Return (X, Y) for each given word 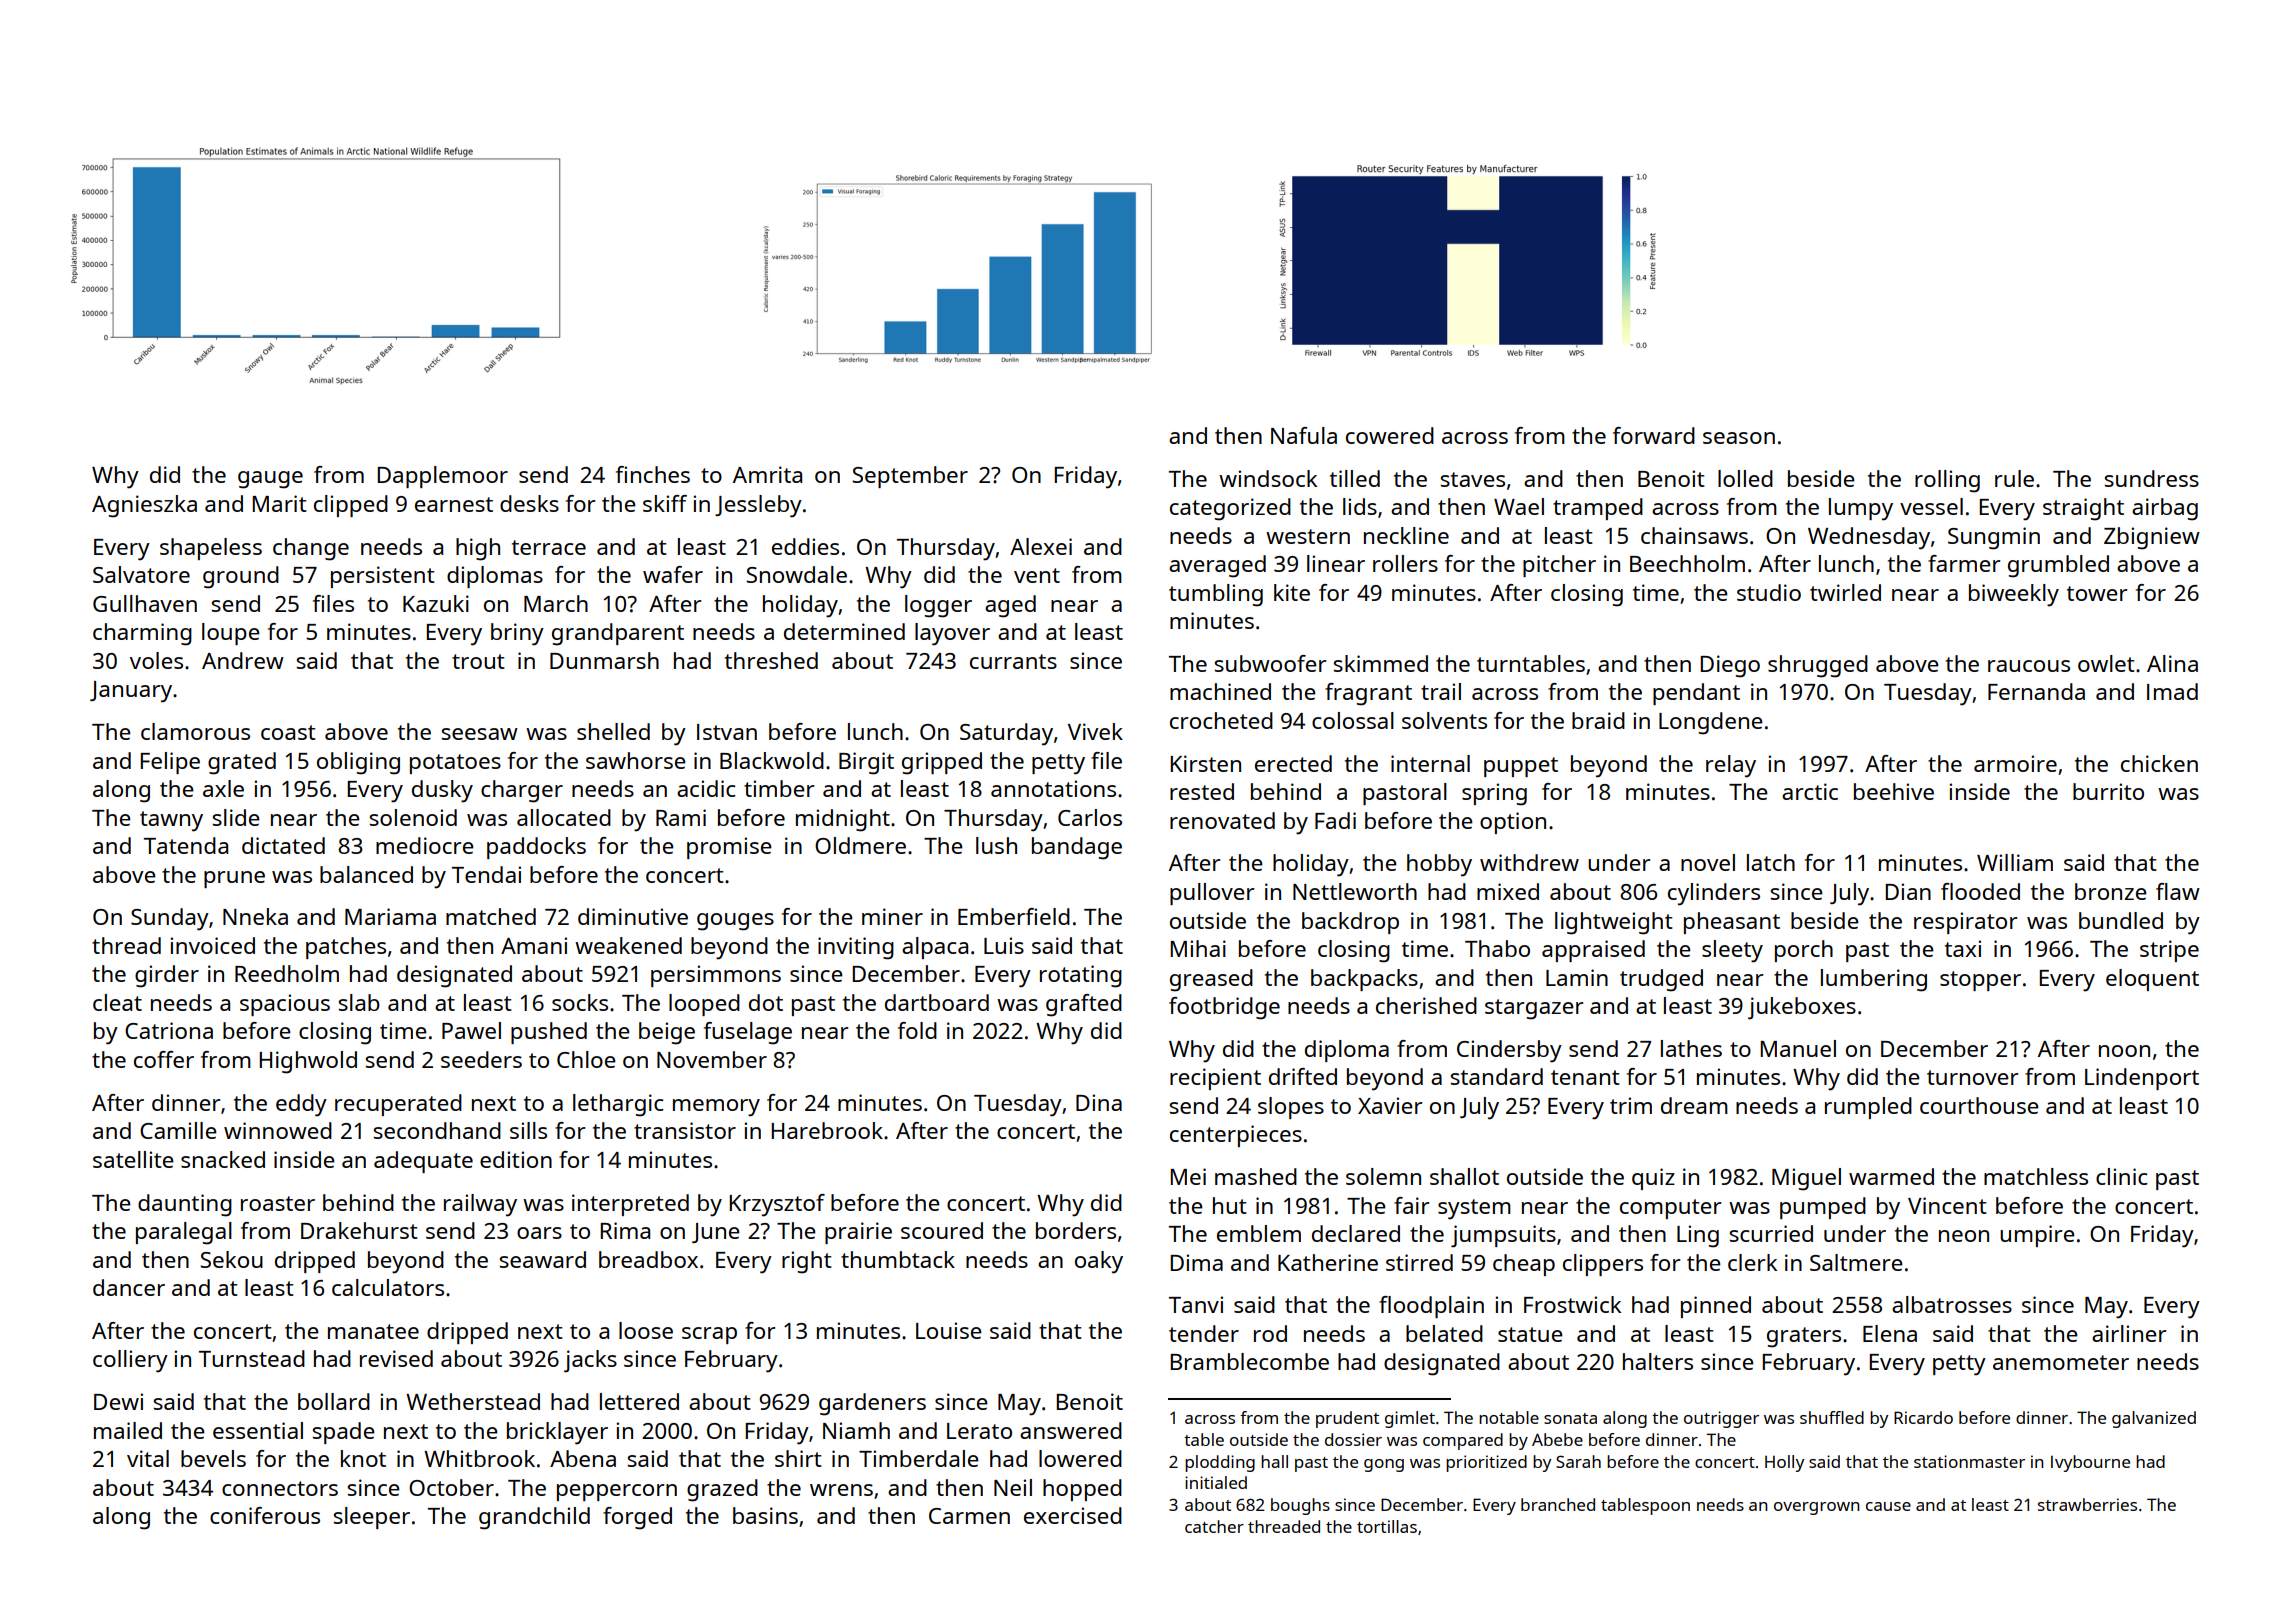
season (1739, 438)
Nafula (1304, 435)
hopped (1082, 1490)
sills (528, 1130)
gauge (270, 480)
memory (716, 1108)
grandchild (534, 1518)
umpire (2037, 1236)
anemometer (2061, 1362)
